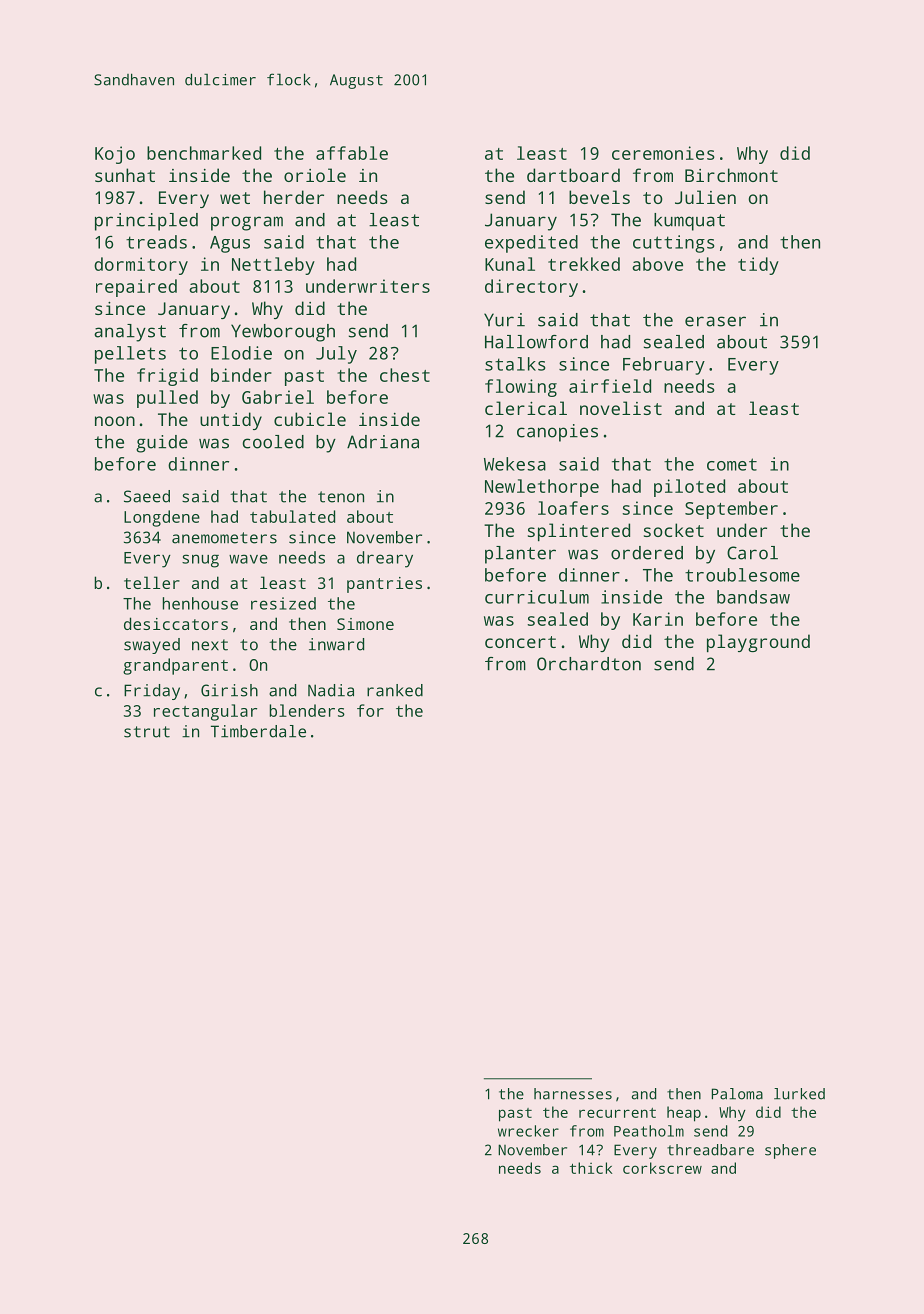 The height and width of the page is (1314, 924). I want to click on benchmarked, so click(204, 153).
